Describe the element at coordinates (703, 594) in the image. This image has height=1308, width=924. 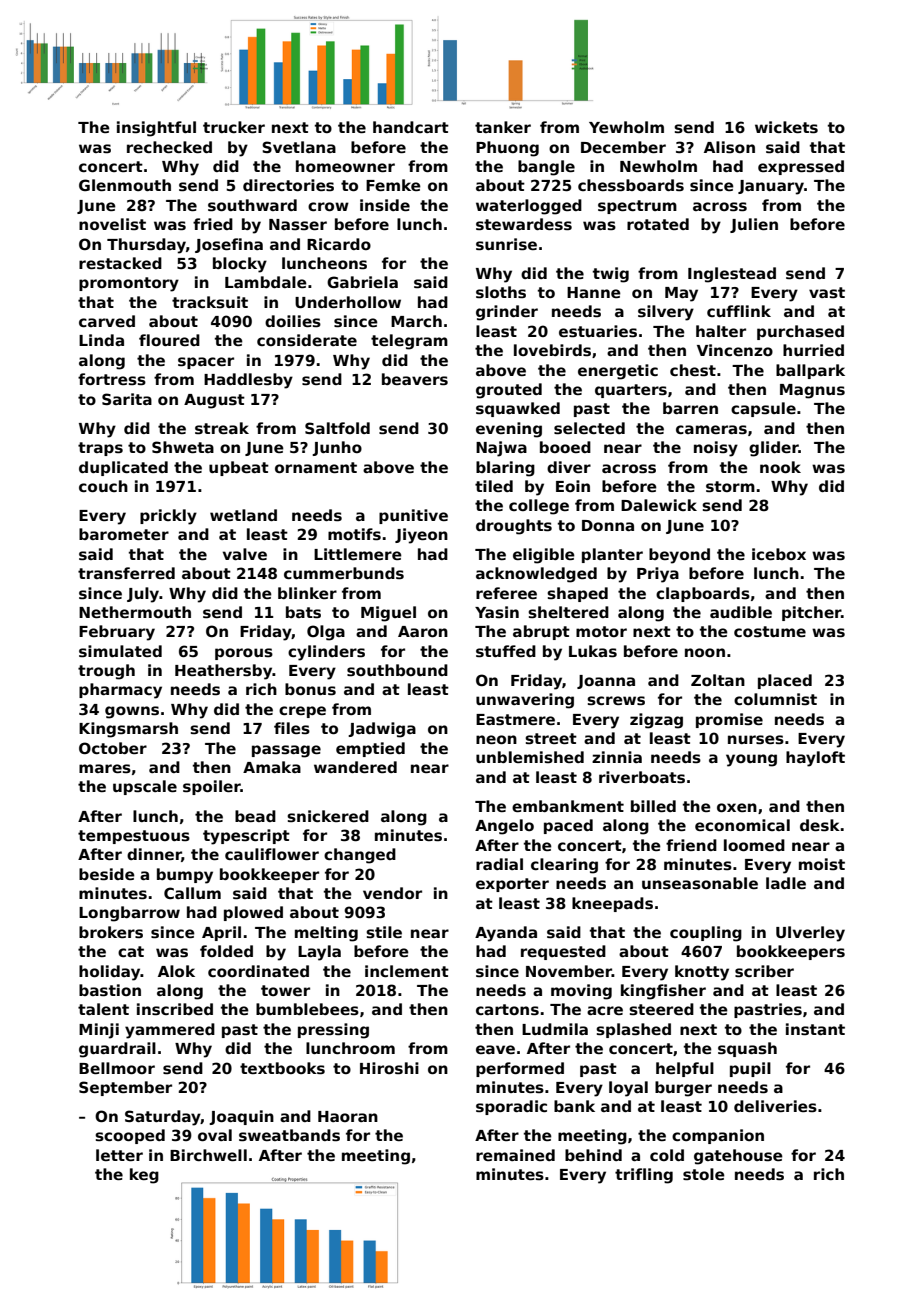
I see `clapboards` at that location.
